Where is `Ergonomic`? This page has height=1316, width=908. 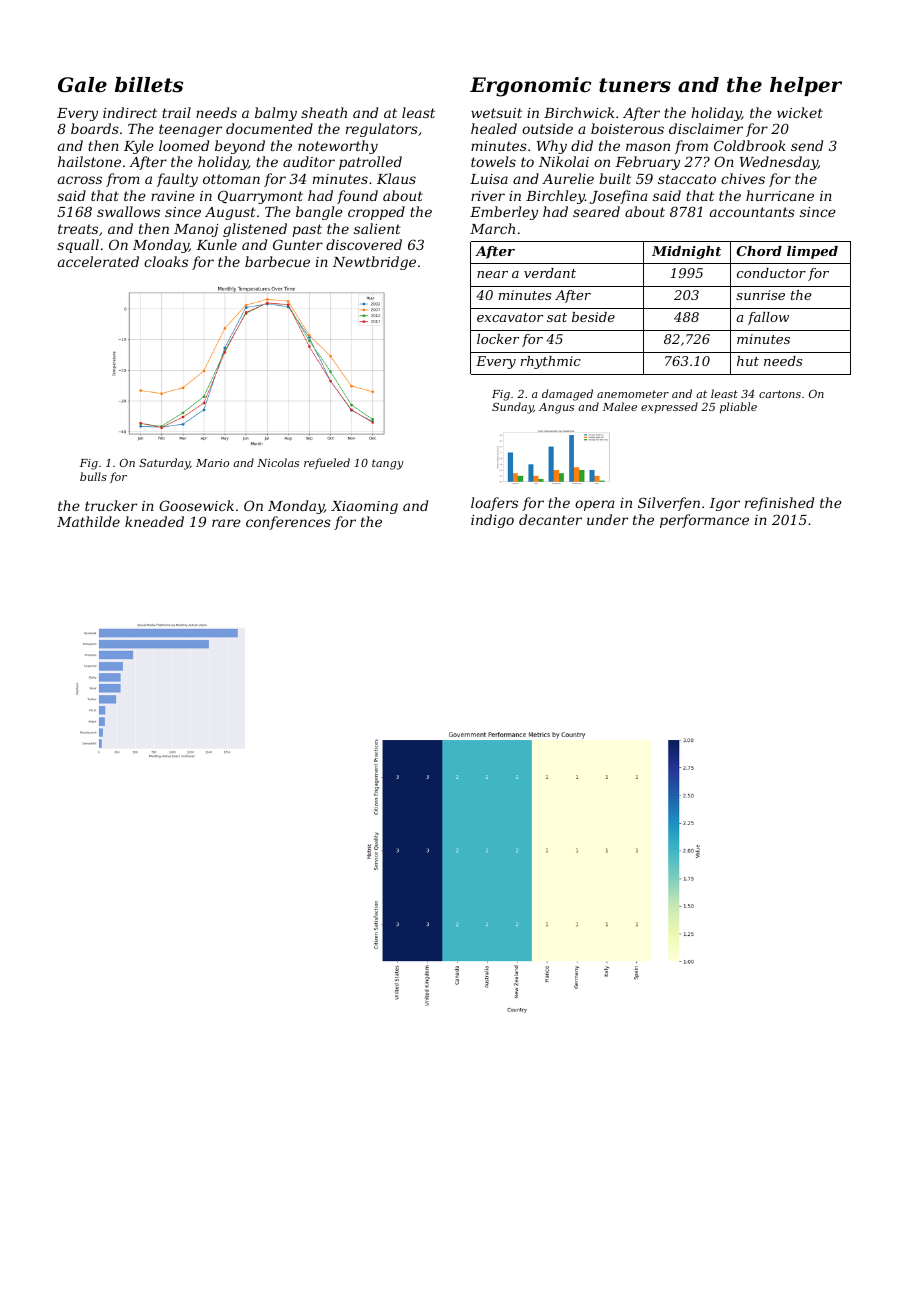 Ergonomic is located at coordinates (530, 87).
